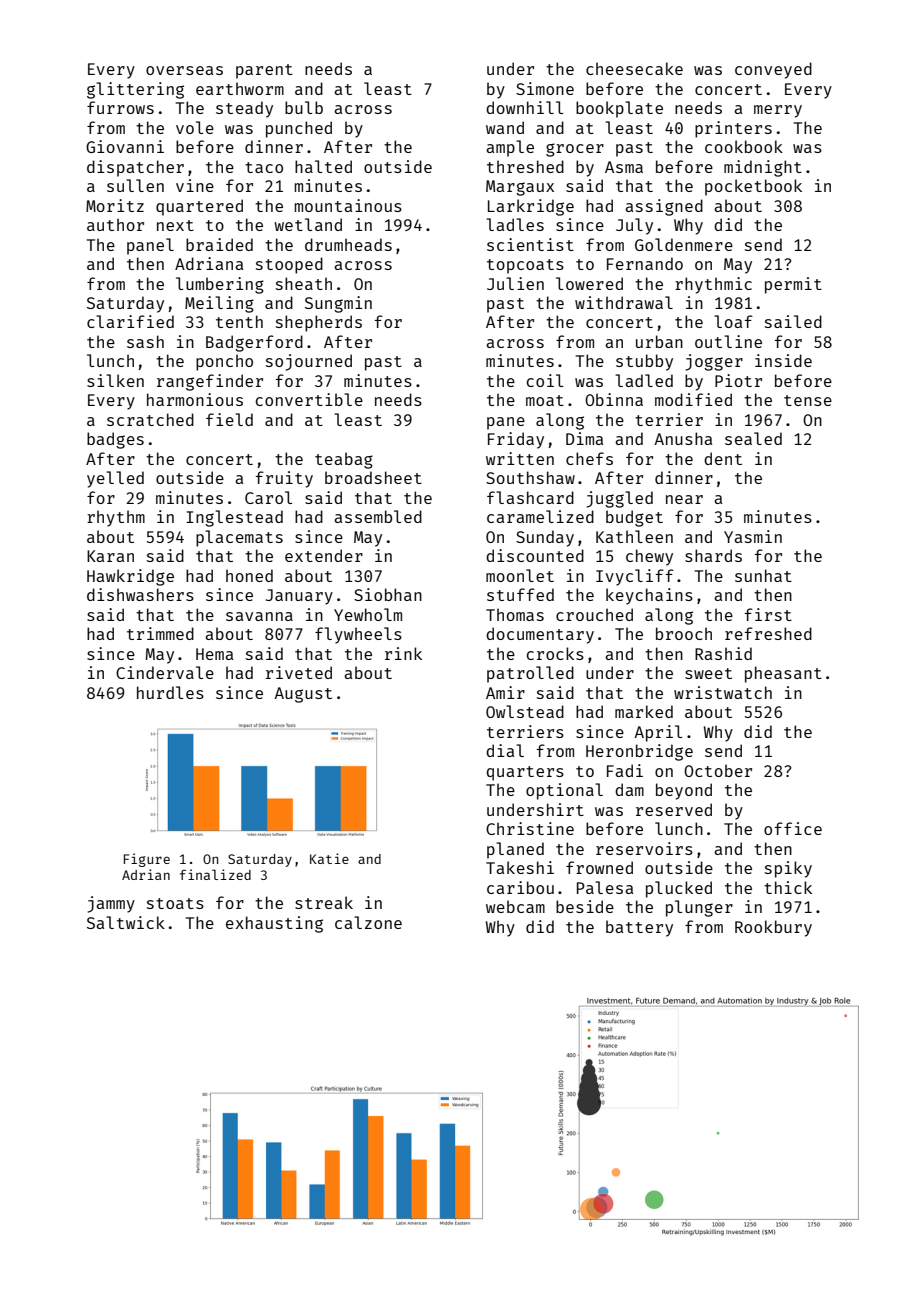 The height and width of the page is (1311, 924). What do you see at coordinates (170, 692) in the page?
I see `hurdles` at bounding box center [170, 692].
